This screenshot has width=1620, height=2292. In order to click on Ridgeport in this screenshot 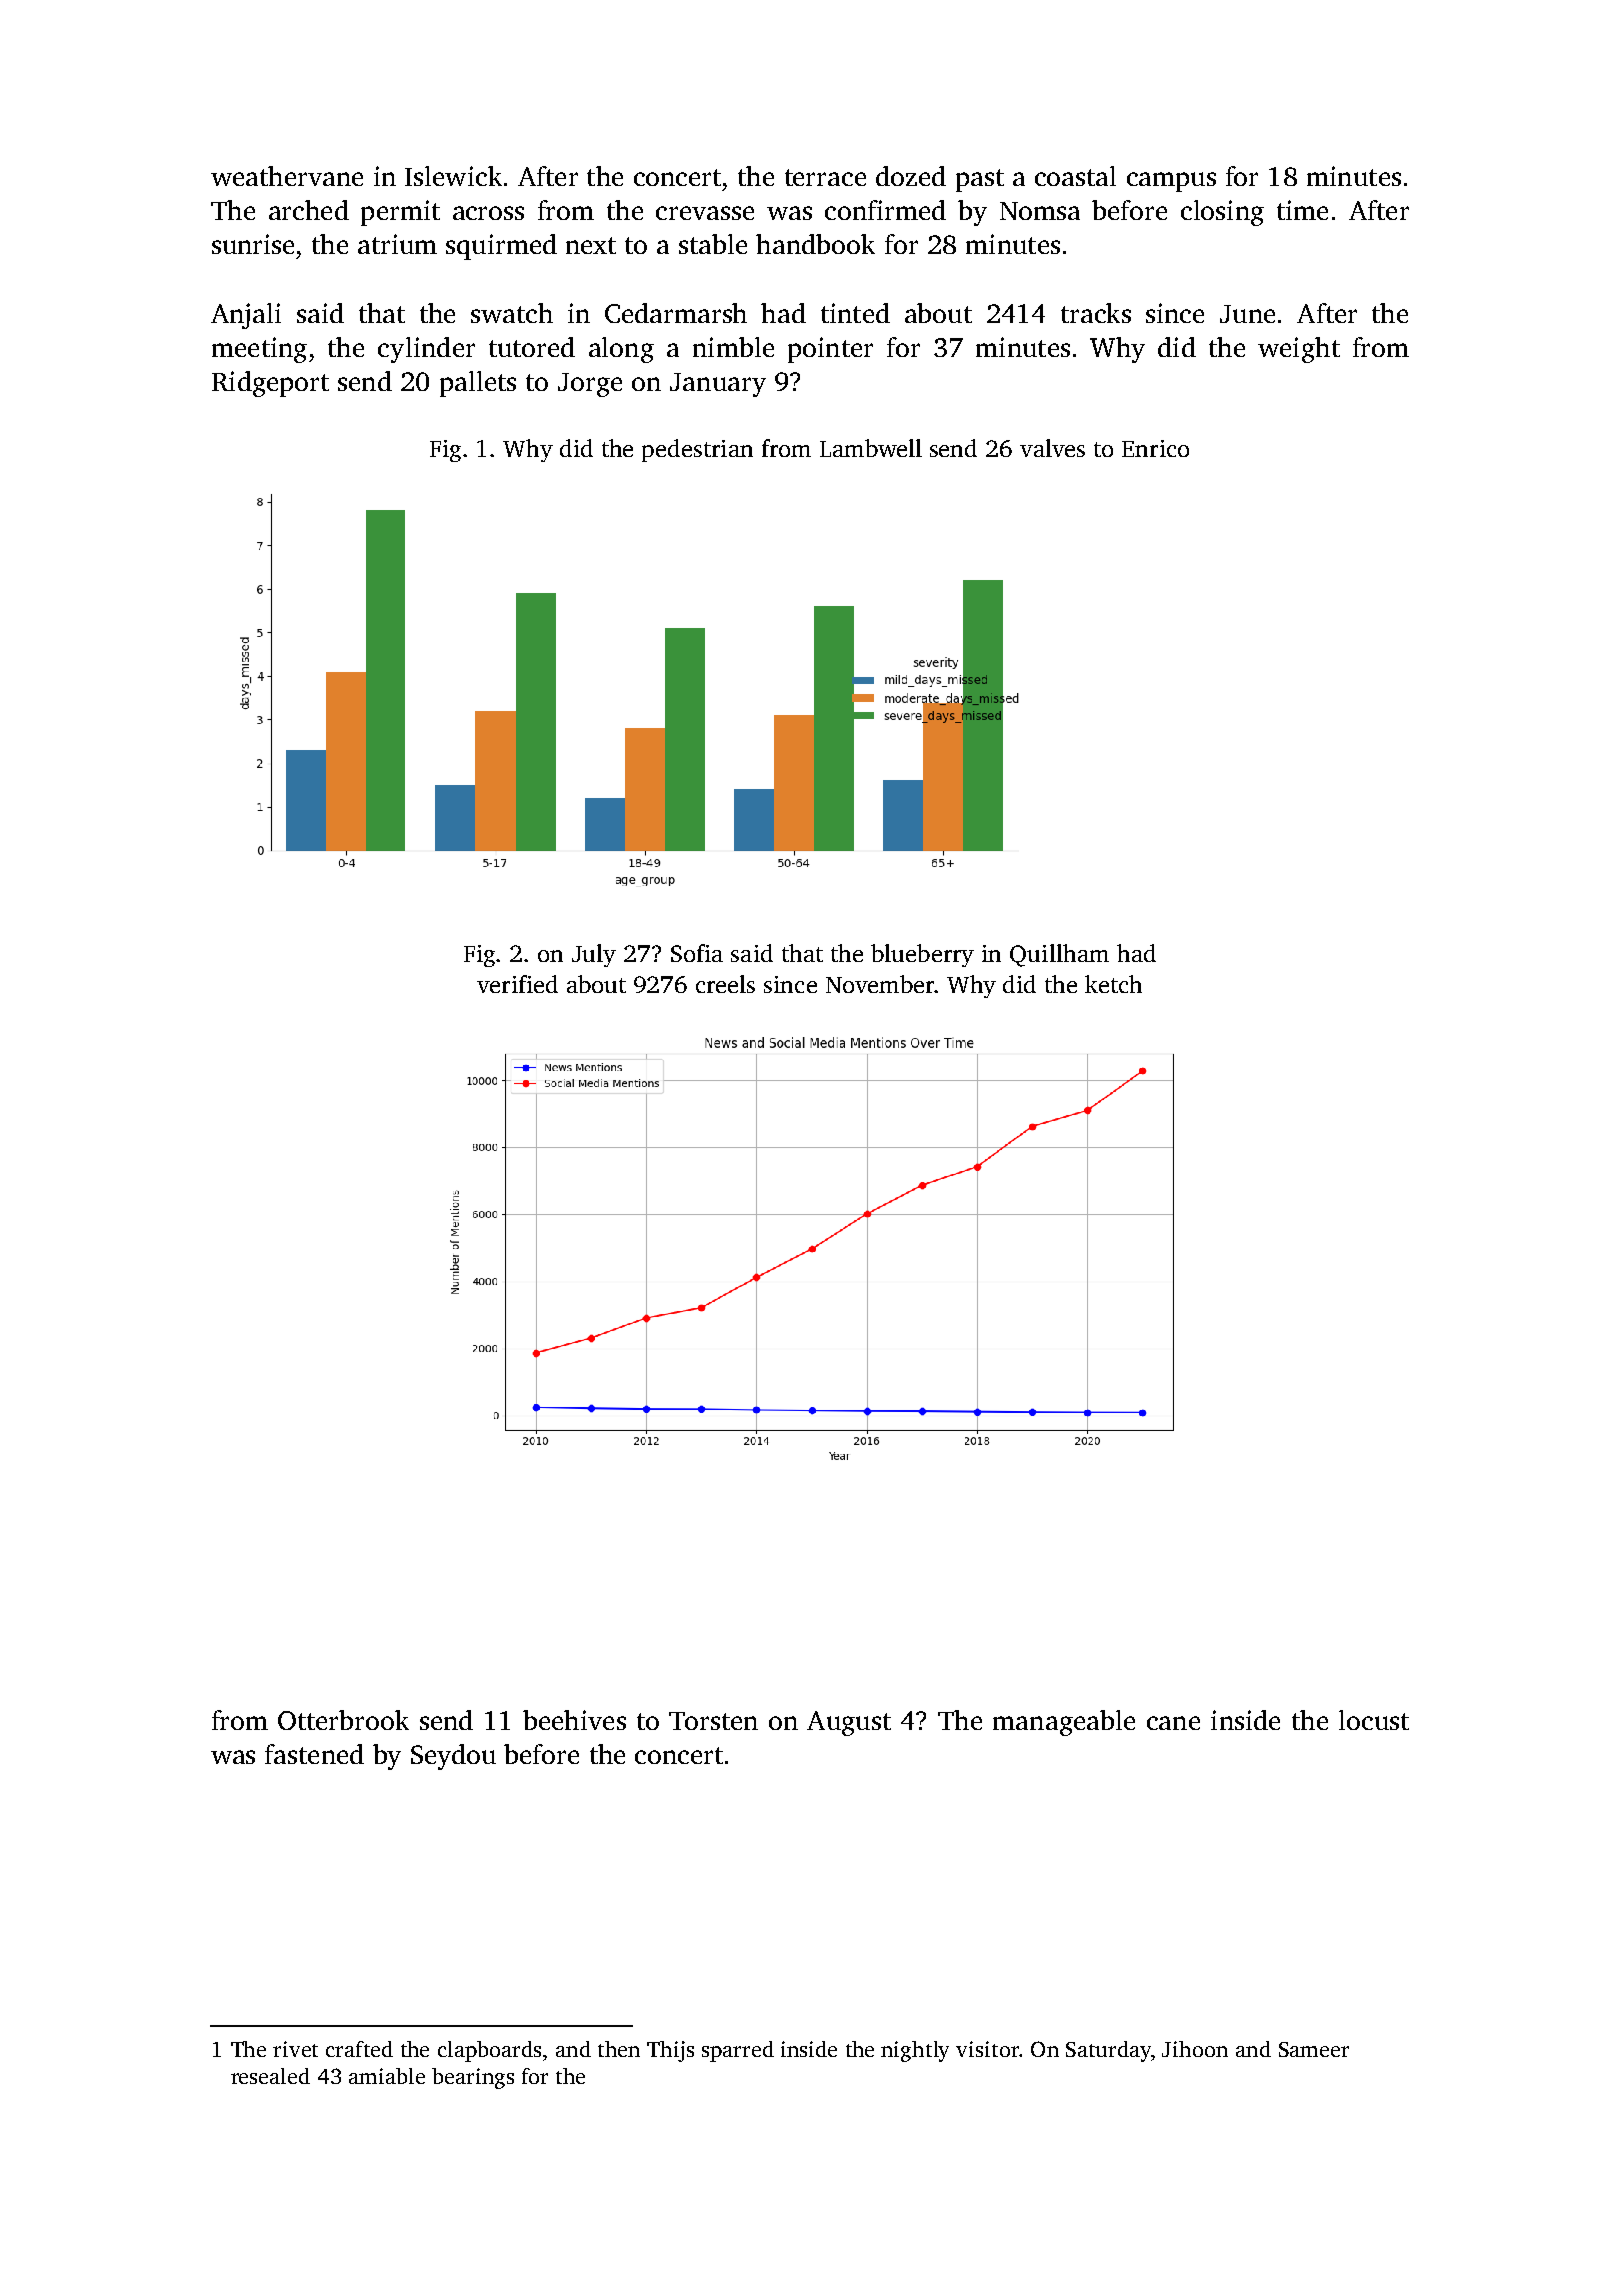, I will do `click(270, 384)`.
